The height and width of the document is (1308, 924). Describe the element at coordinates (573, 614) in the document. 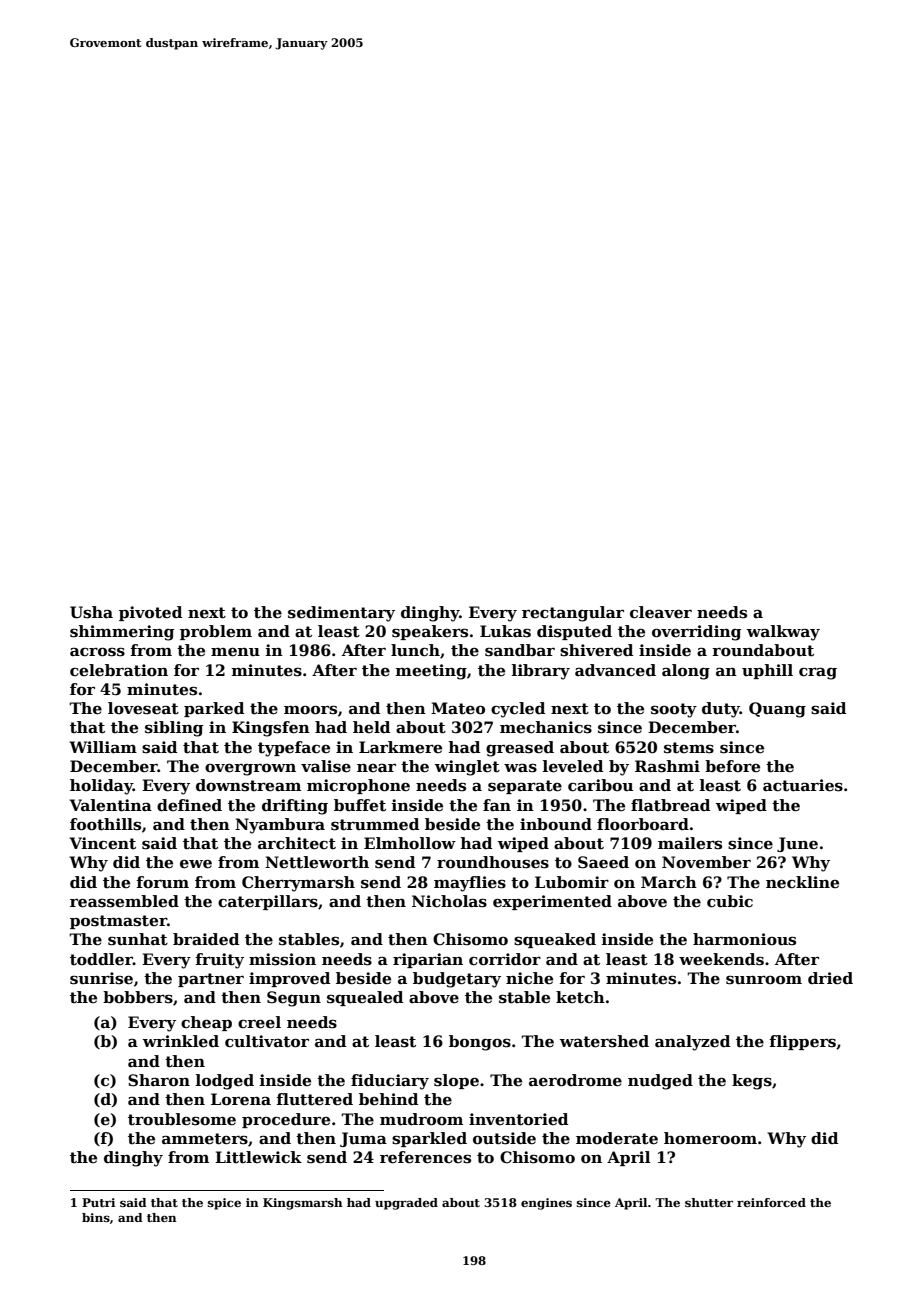

I see `rectangular` at that location.
